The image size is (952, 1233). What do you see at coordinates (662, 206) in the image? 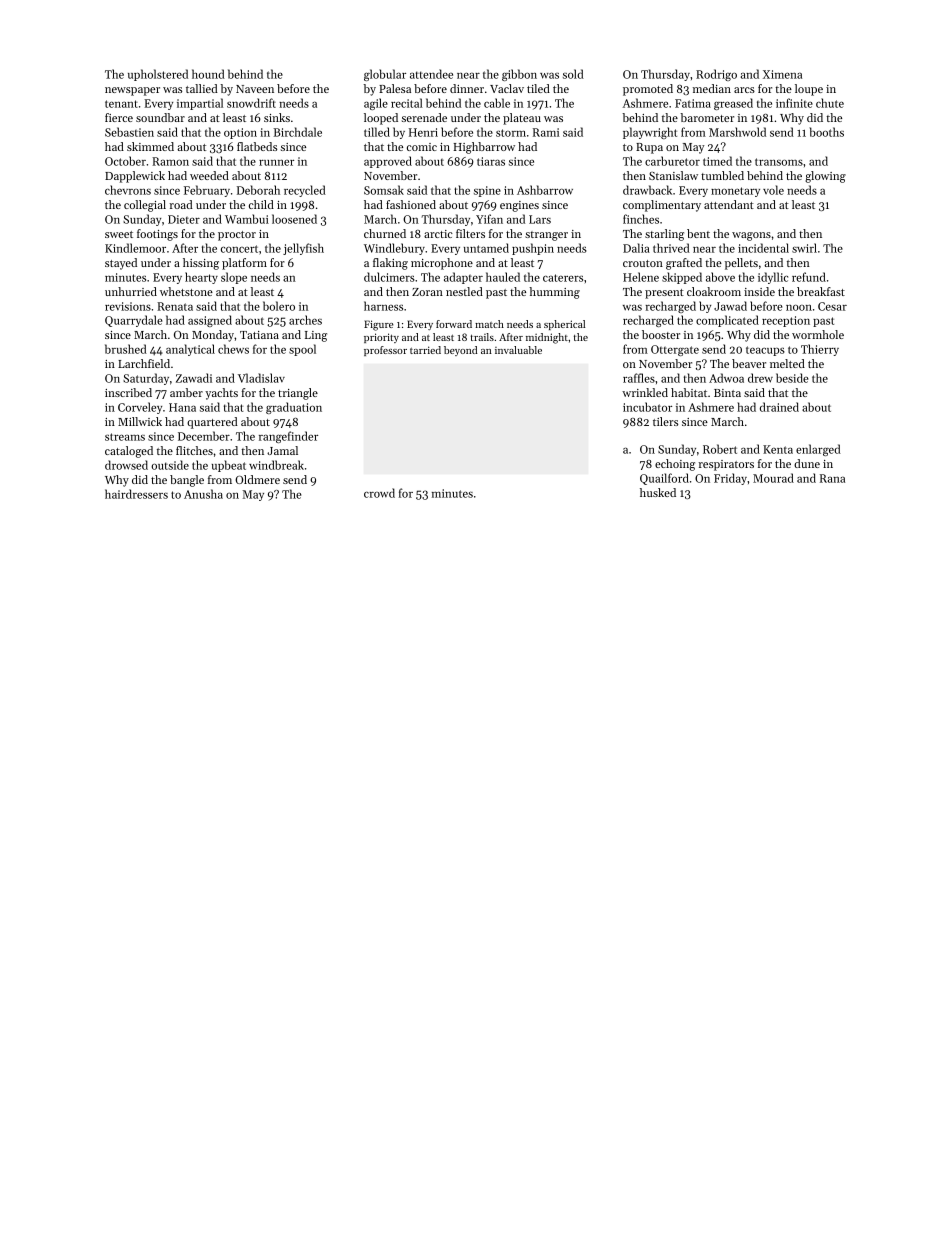
I see `complimentary` at bounding box center [662, 206].
